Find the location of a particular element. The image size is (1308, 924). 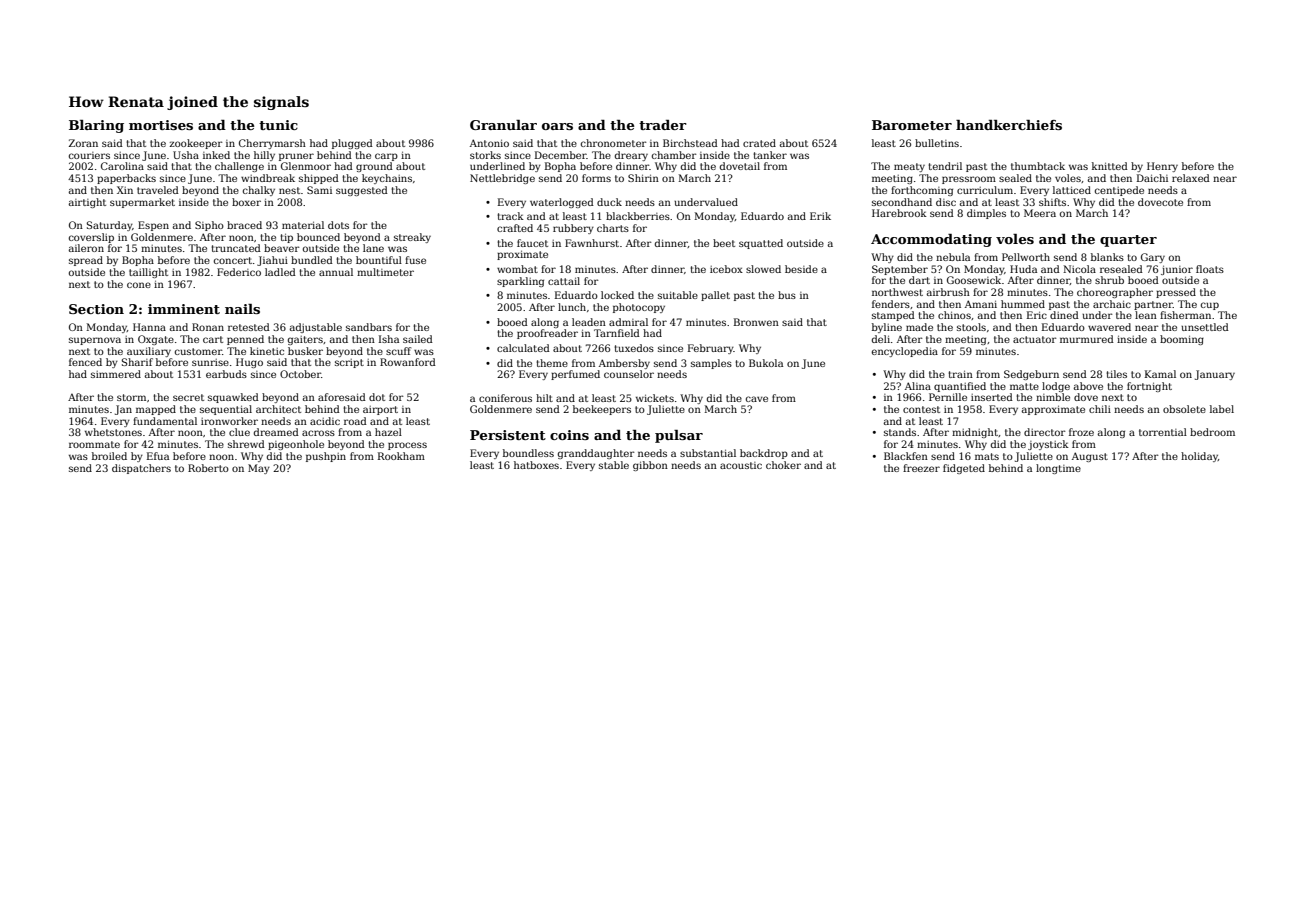

boxer is located at coordinates (246, 202).
